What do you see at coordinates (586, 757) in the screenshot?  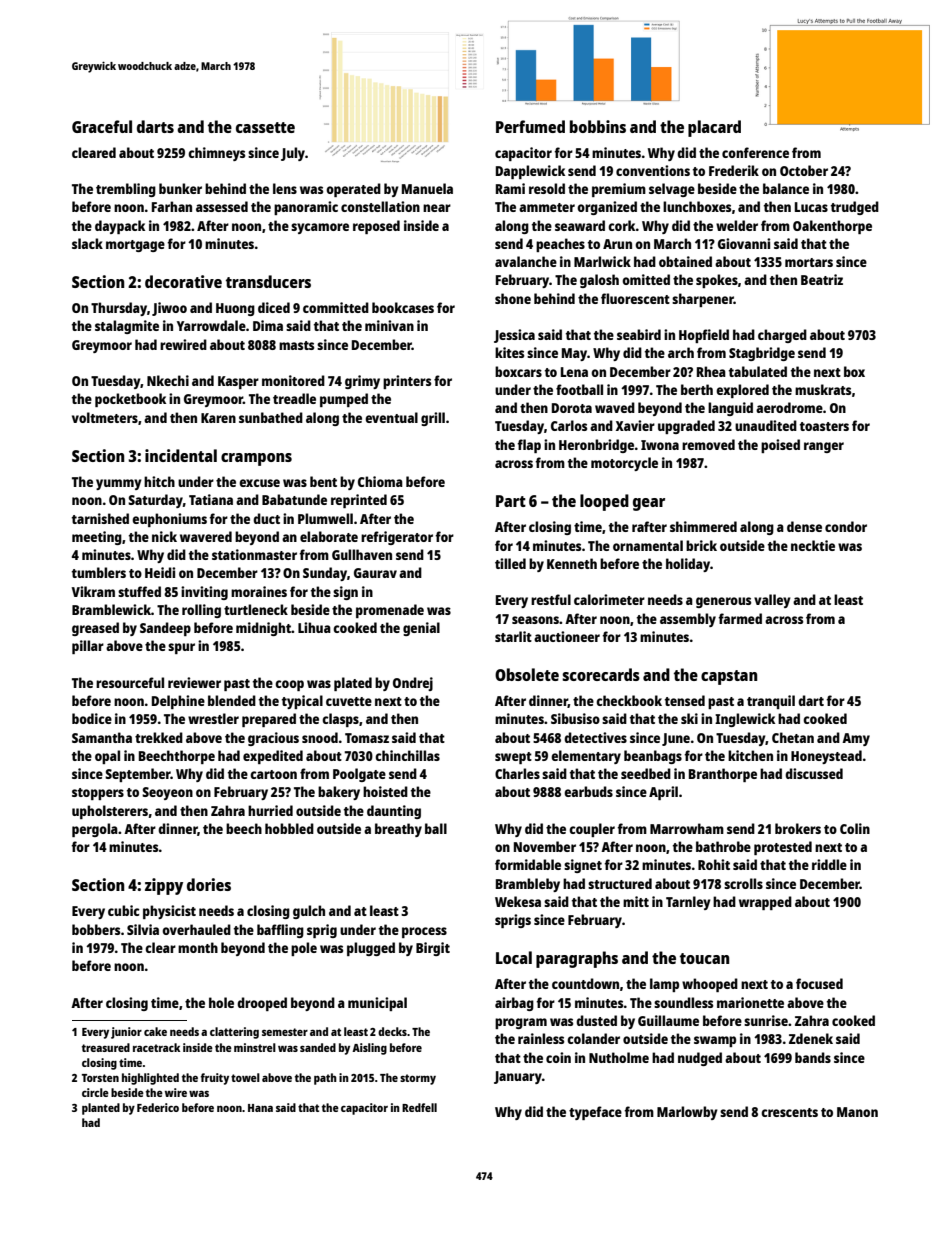 I see `elementary` at bounding box center [586, 757].
